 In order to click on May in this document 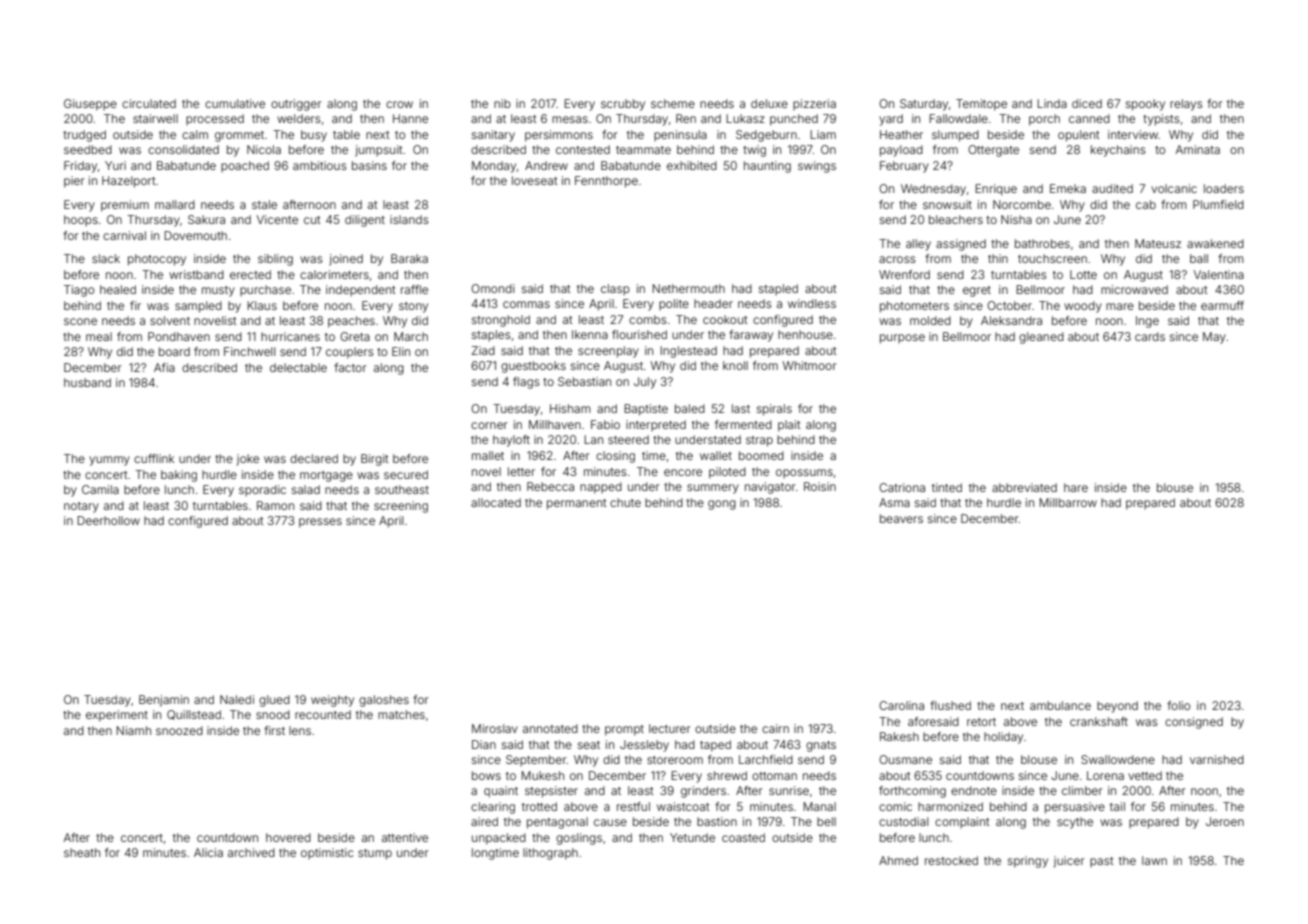, I will do `click(1214, 338)`.
